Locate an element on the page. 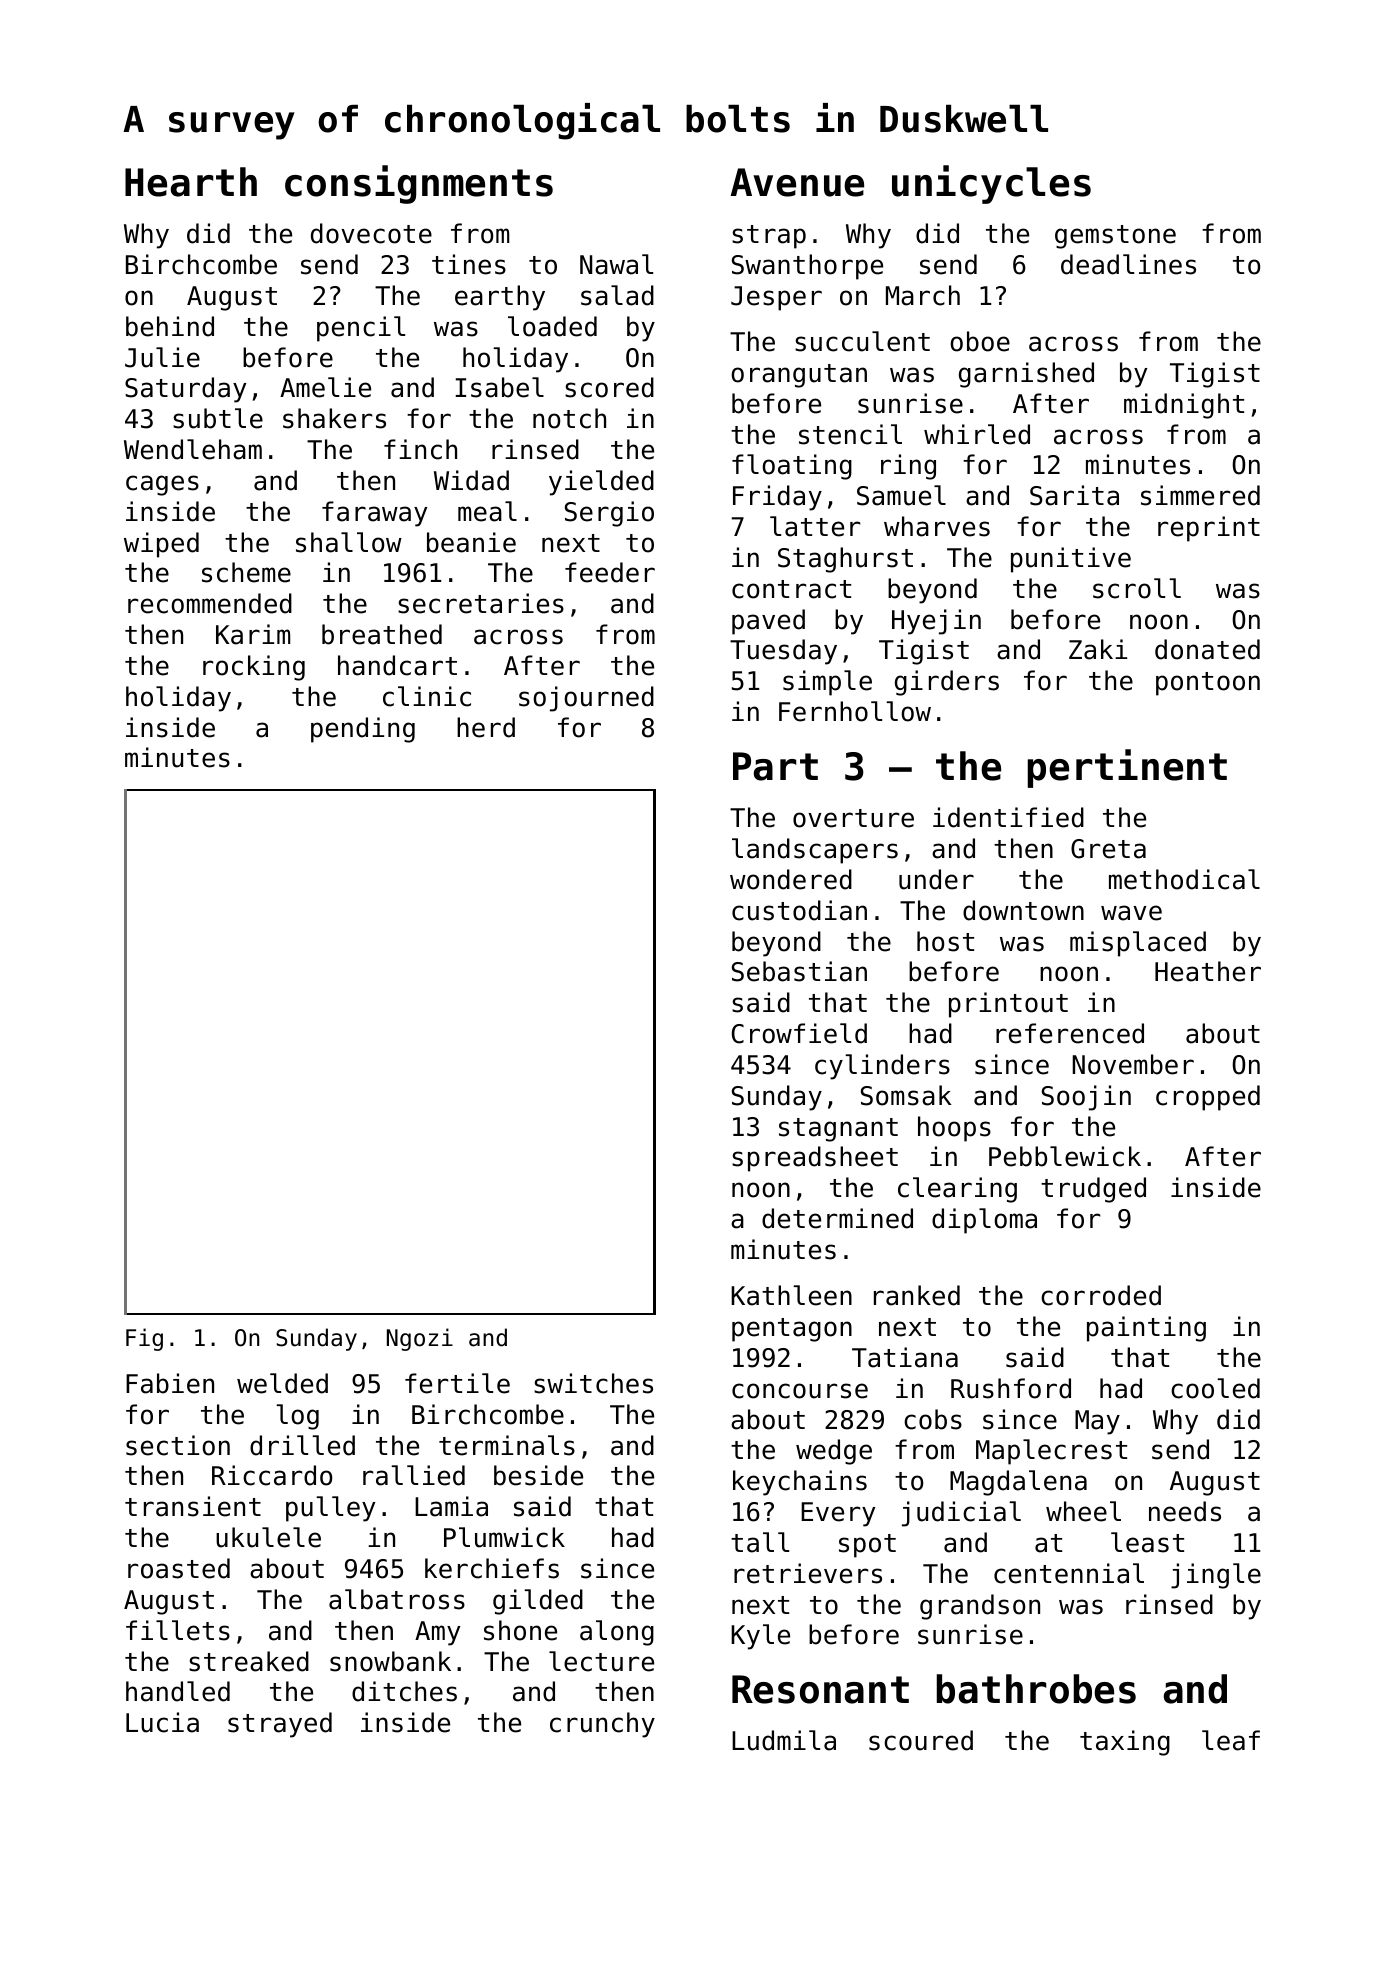 The height and width of the page is (1969, 1386). Rushford is located at coordinates (1011, 1388).
